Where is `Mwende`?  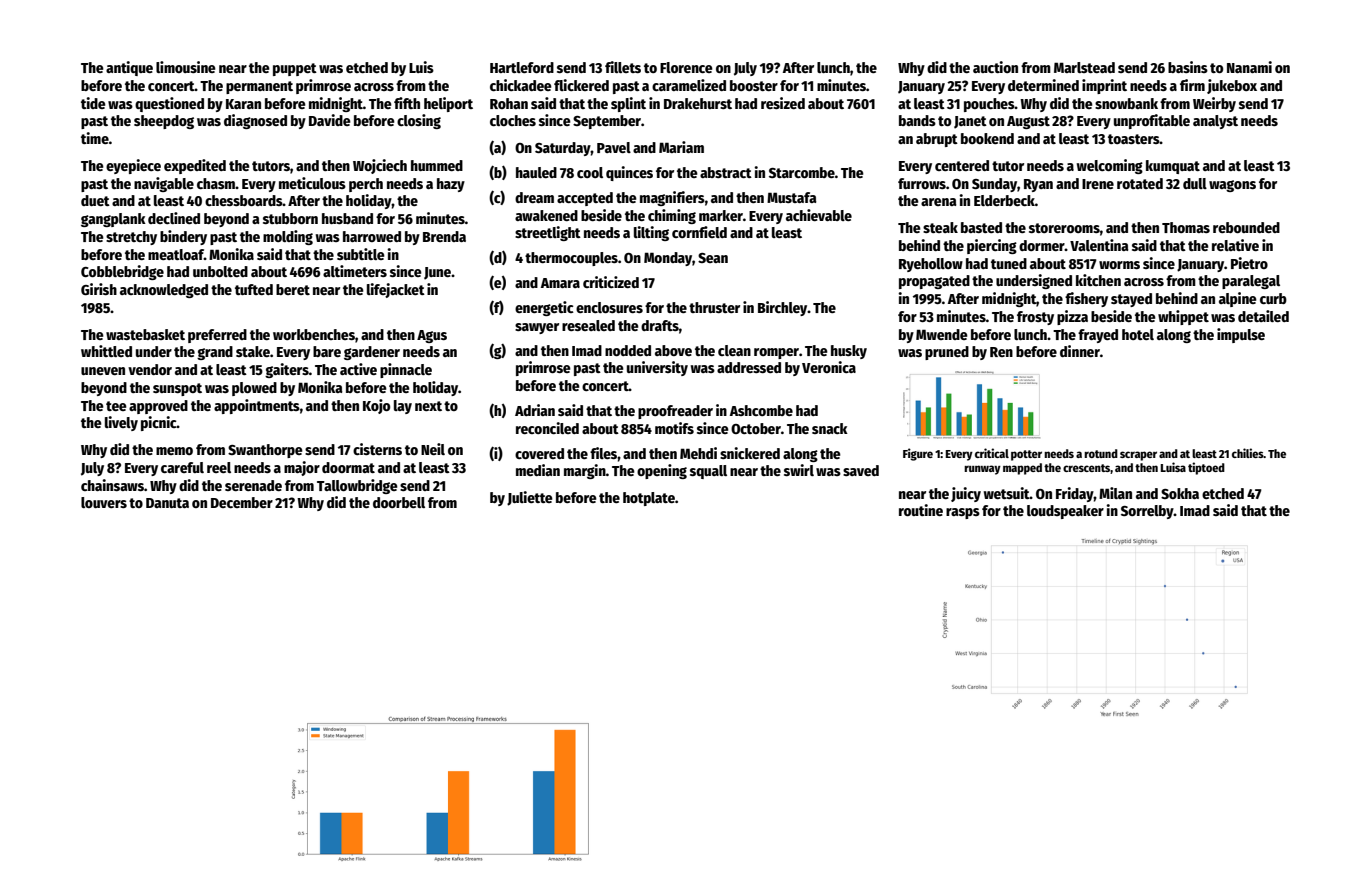
Mwende is located at coordinates (942, 334).
